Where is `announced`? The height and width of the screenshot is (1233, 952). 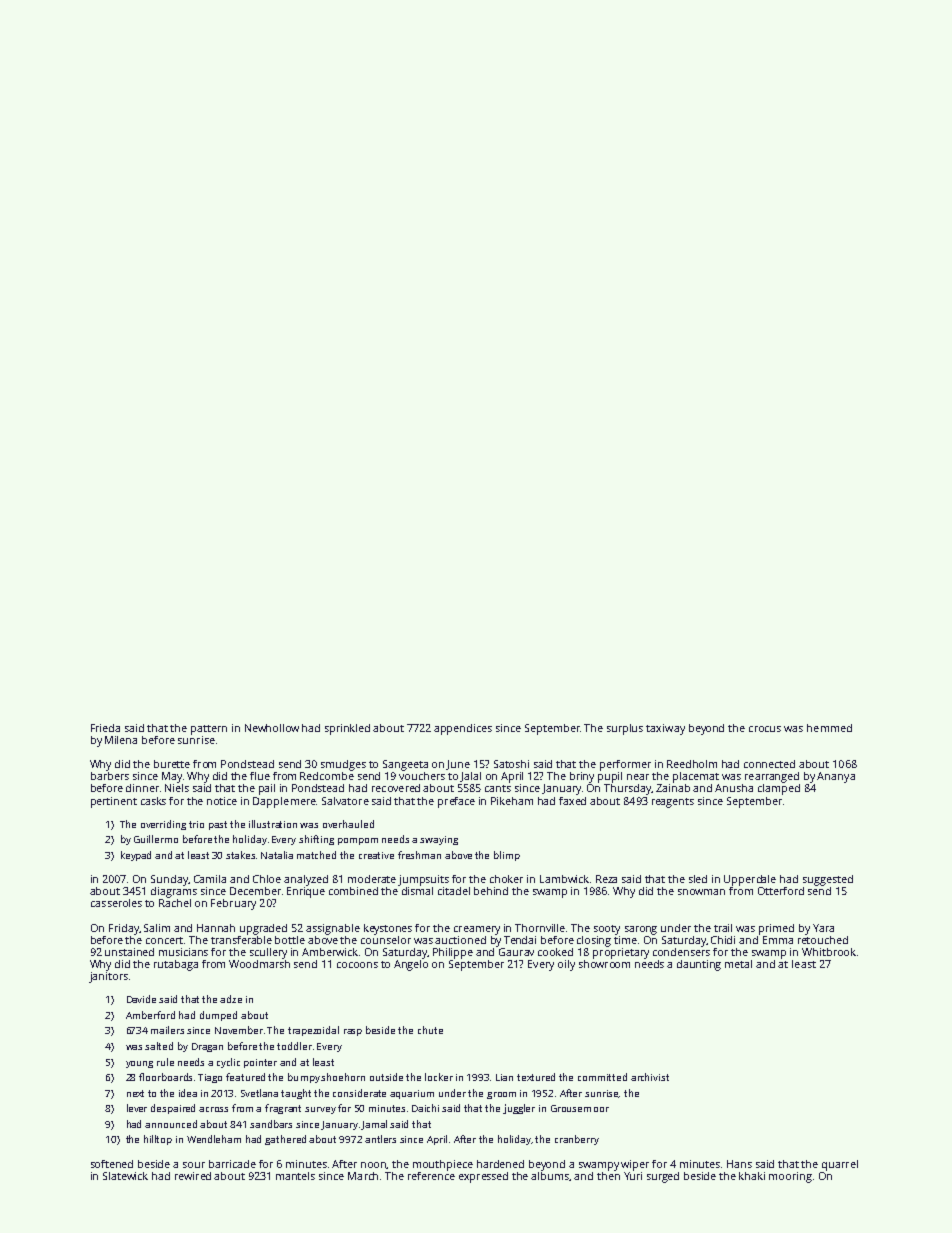 announced is located at coordinates (171, 1124).
